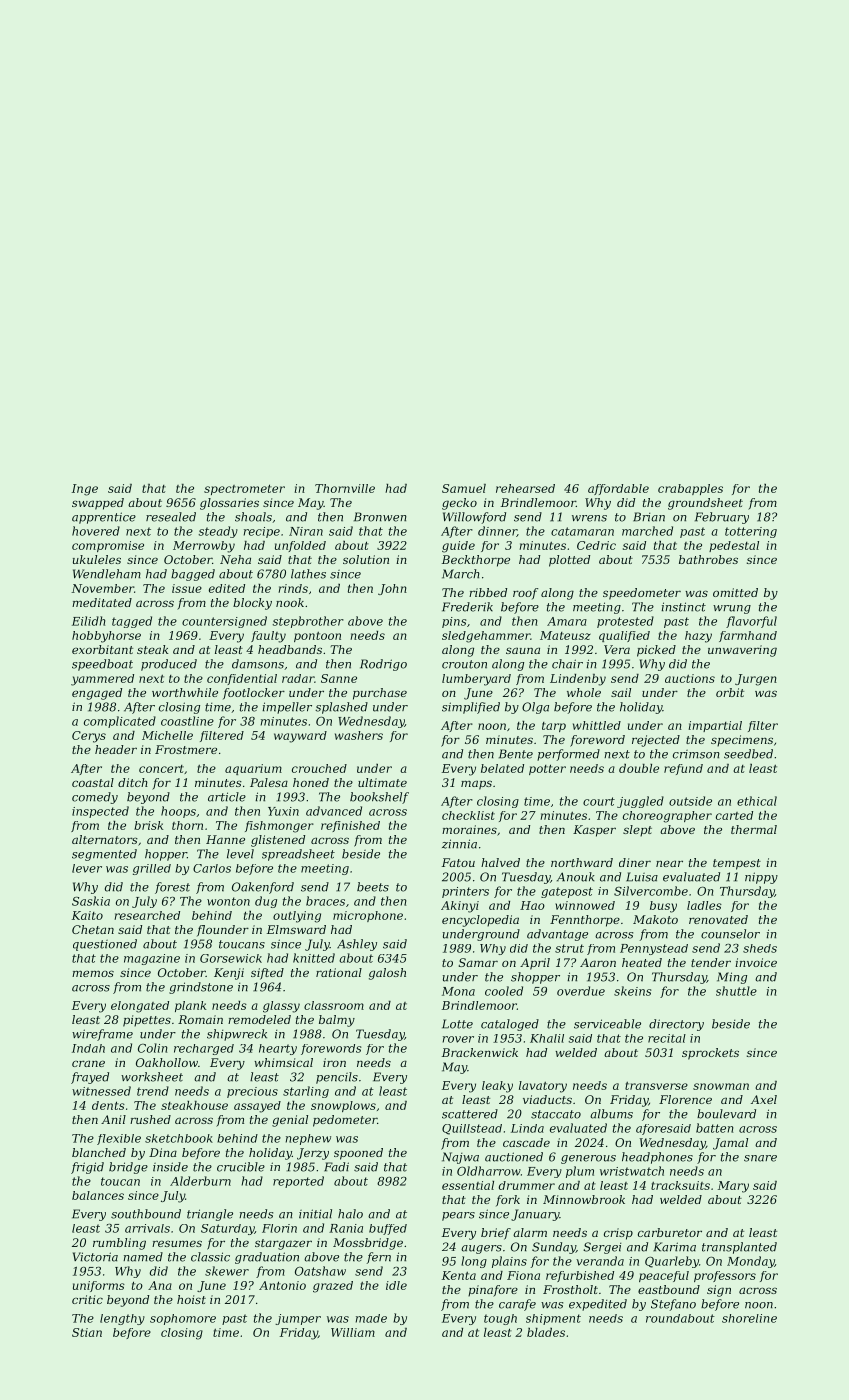  I want to click on William, so click(353, 1332).
